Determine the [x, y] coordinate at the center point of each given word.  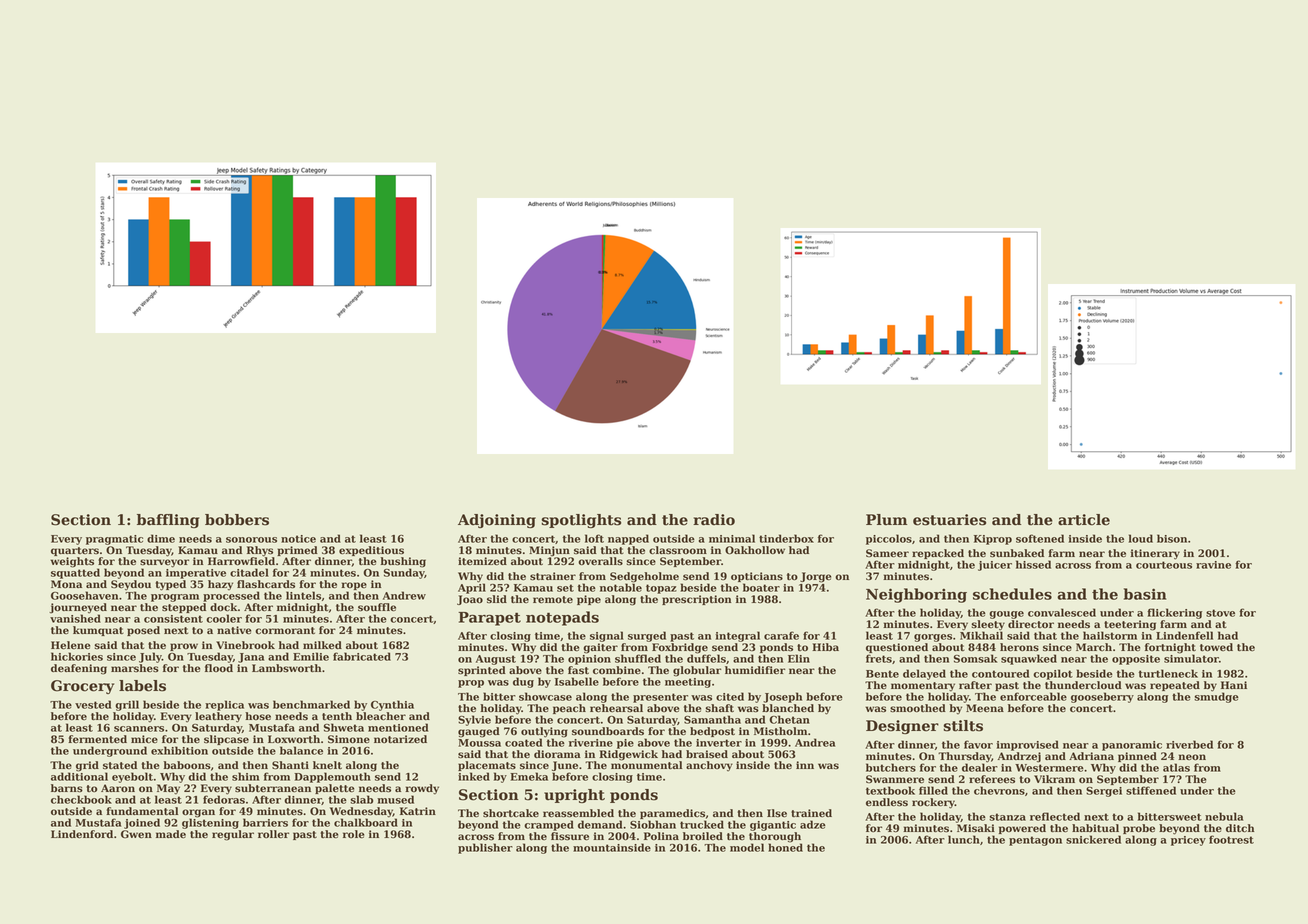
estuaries [949, 520]
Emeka [529, 776]
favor [978, 744]
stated [120, 765]
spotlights [581, 521]
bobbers [237, 520]
